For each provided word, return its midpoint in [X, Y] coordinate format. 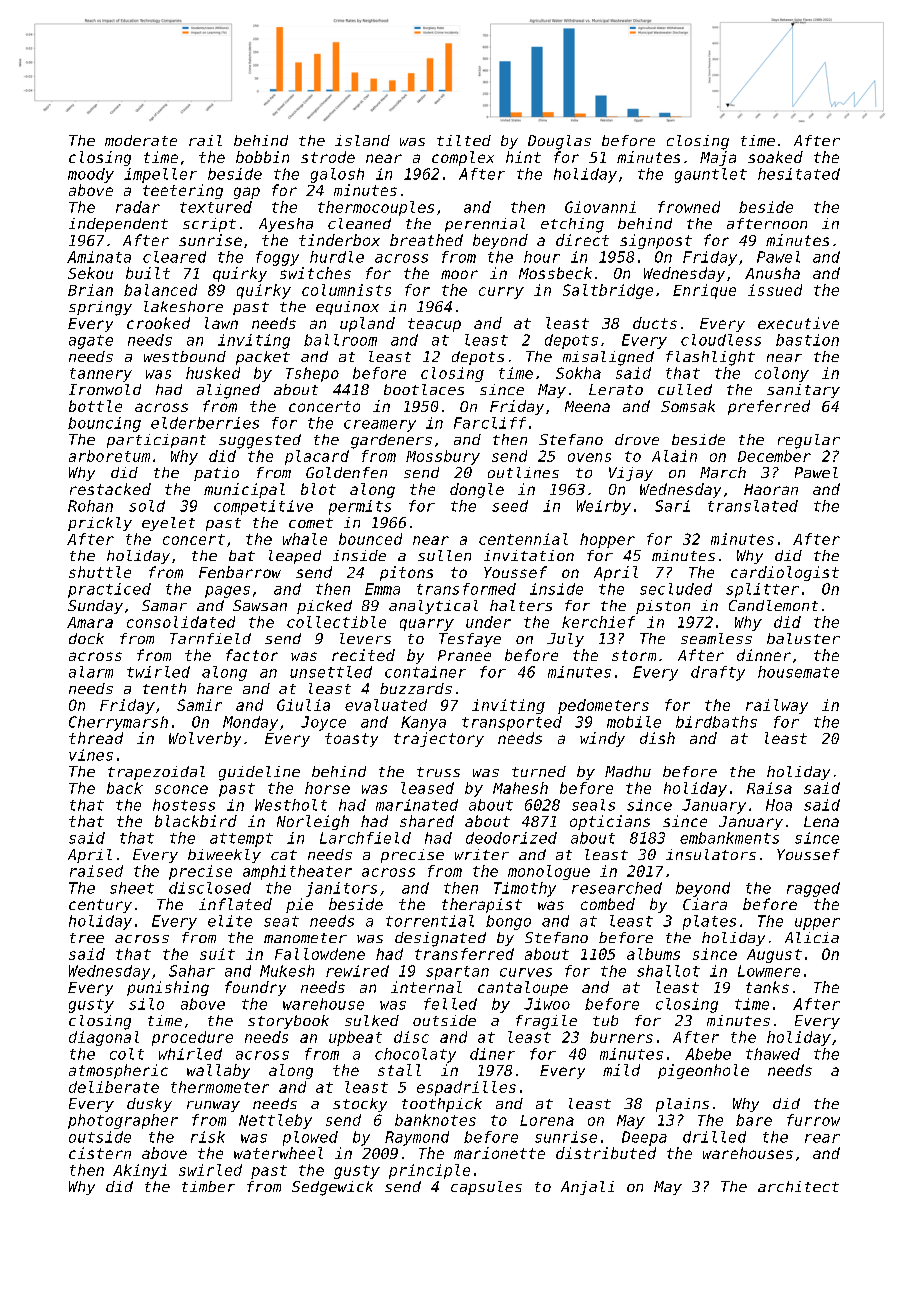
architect [798, 1186]
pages [227, 592]
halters [521, 605]
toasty [351, 740]
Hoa [779, 805]
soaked [775, 157]
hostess [184, 805]
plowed [310, 1138]
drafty [718, 673]
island [362, 140]
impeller [160, 175]
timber [208, 1186]
